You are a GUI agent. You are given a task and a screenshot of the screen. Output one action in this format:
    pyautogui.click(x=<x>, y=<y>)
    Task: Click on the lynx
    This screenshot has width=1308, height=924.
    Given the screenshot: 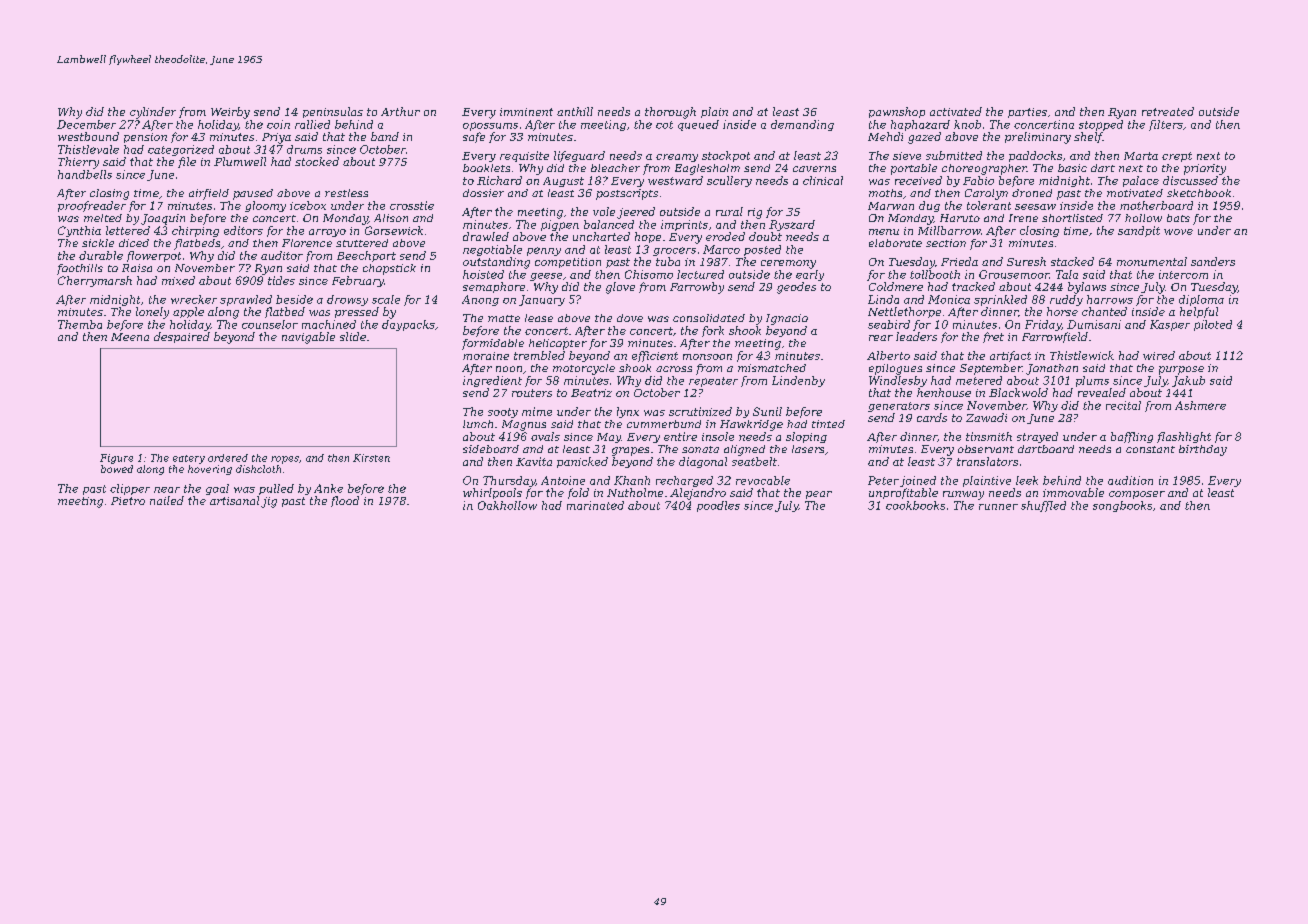 What is the action you would take?
    pyautogui.click(x=628, y=412)
